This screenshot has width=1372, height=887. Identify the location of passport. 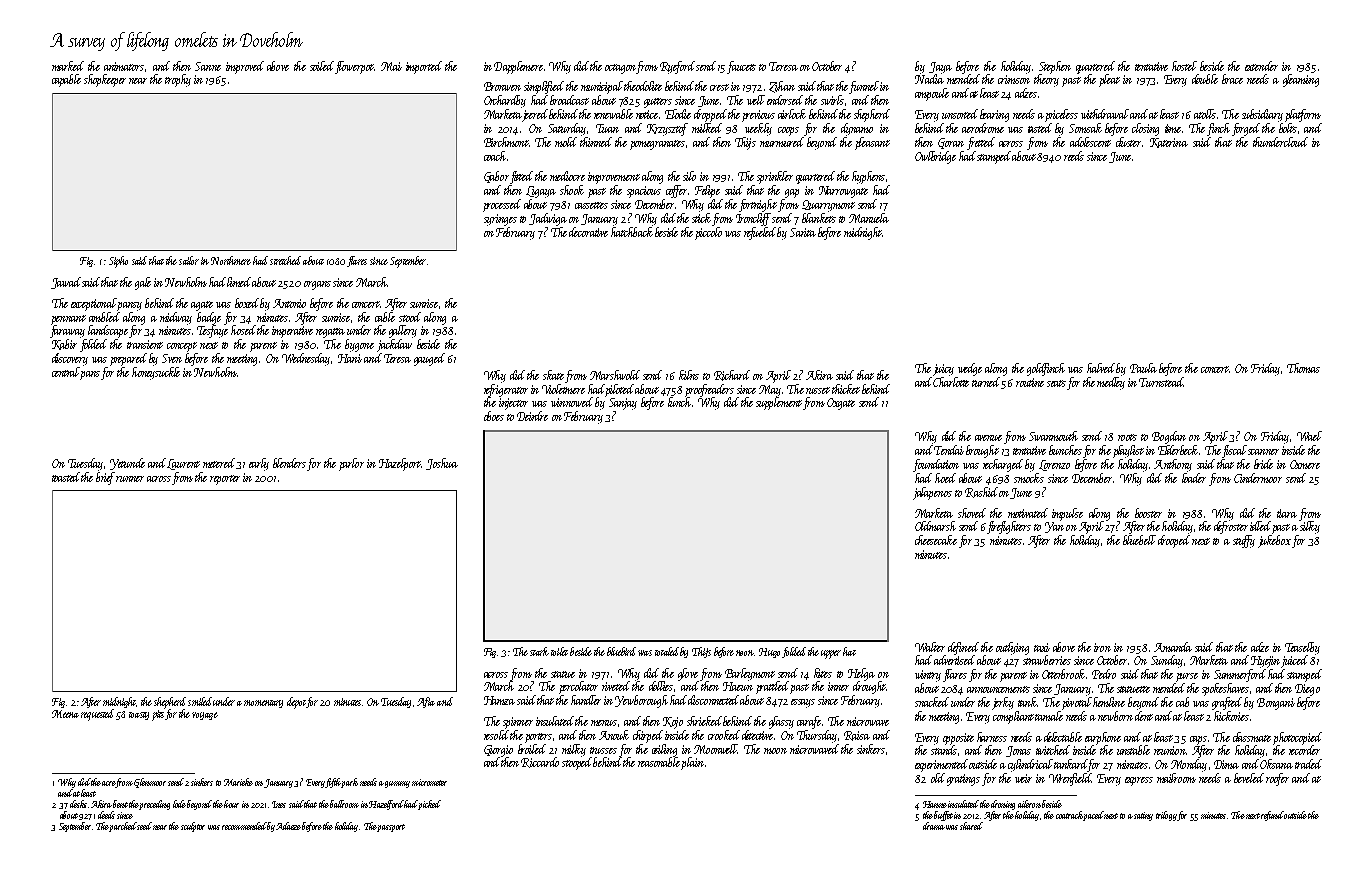
(391, 828).
